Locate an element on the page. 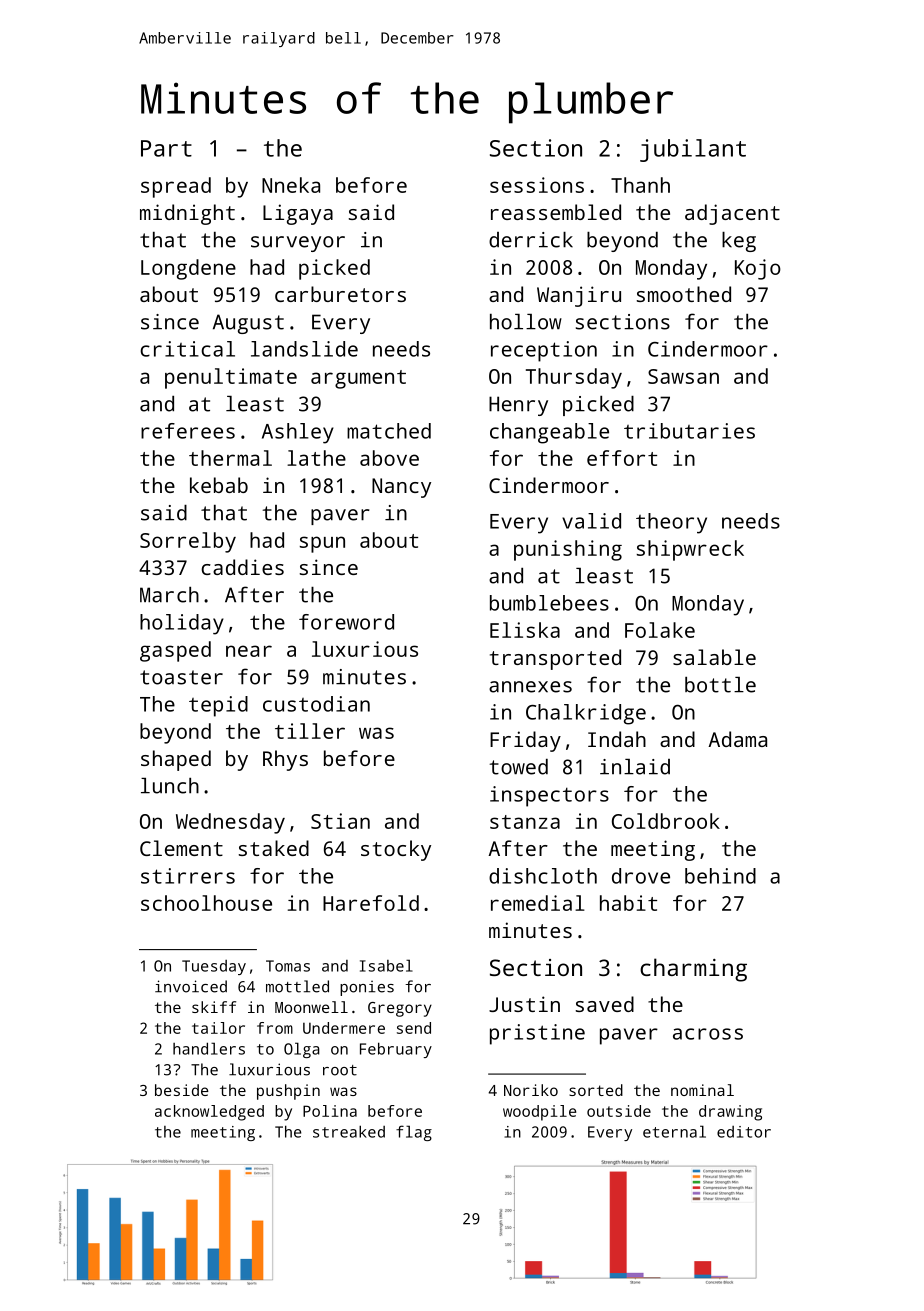 The height and width of the page is (1311, 924). sessions is located at coordinates (537, 185).
